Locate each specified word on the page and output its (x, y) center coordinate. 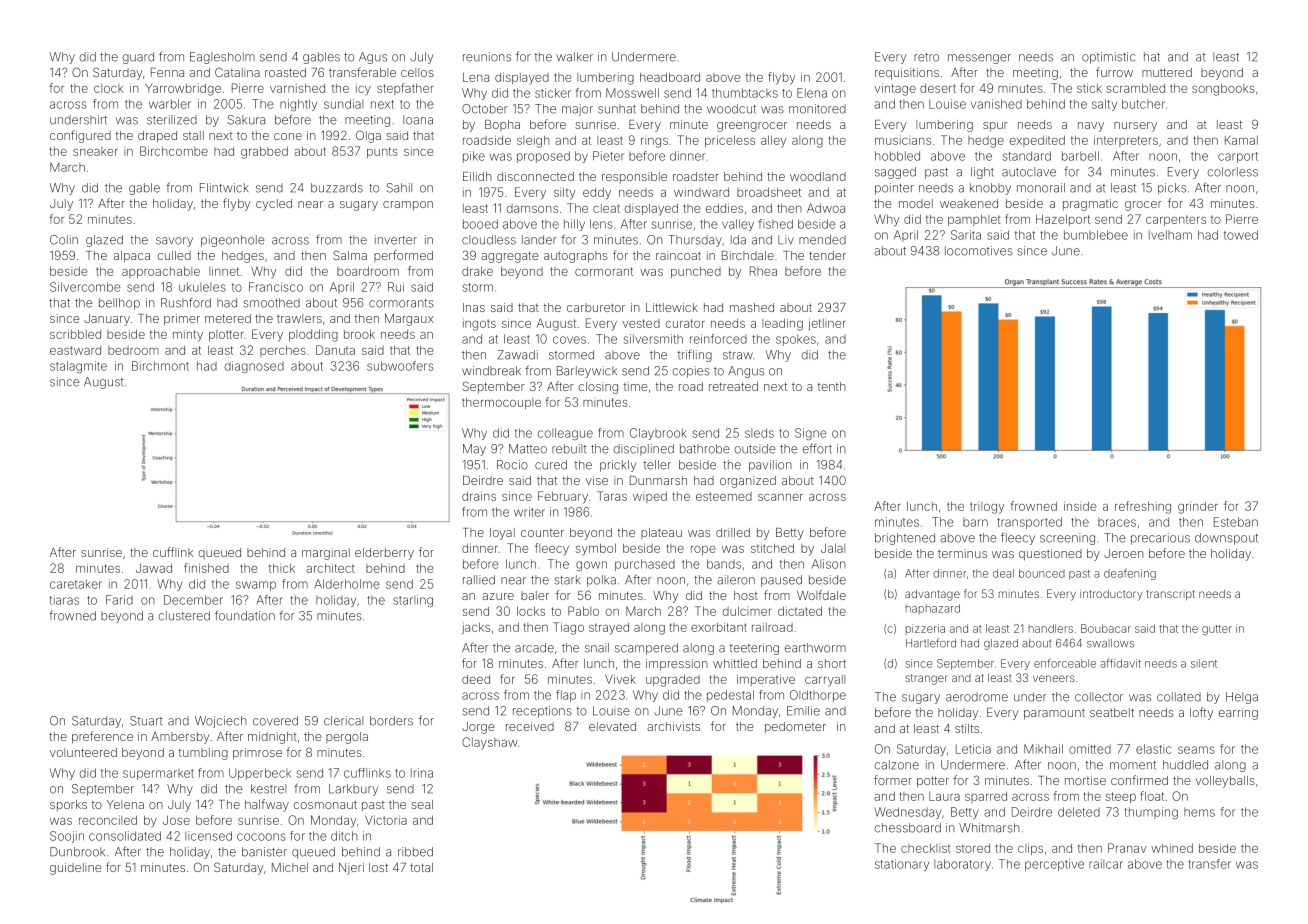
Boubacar (1106, 628)
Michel (290, 867)
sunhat (617, 109)
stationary (902, 865)
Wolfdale (821, 595)
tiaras (64, 600)
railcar (1106, 864)
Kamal (1241, 140)
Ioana (418, 120)
